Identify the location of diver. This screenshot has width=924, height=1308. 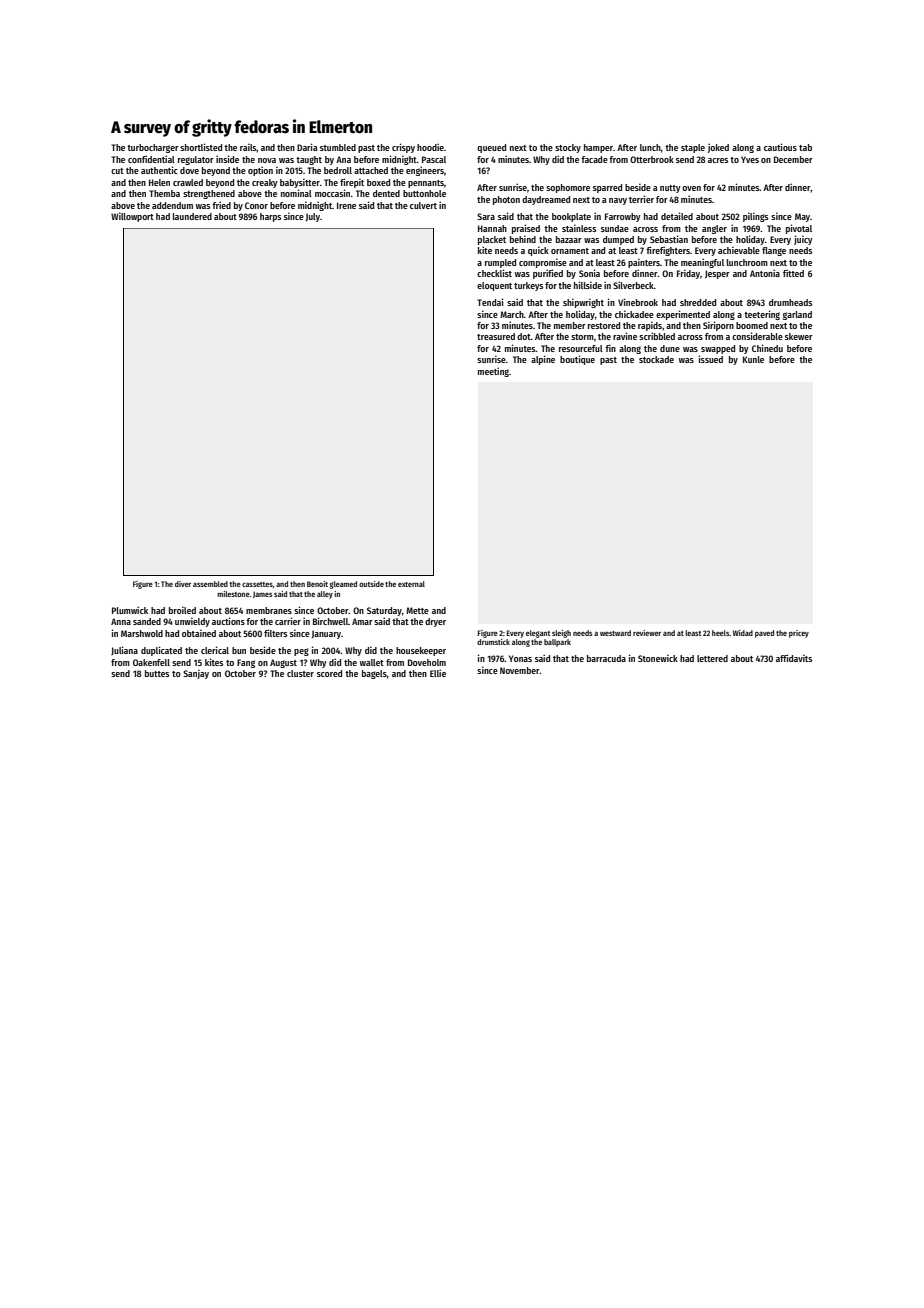
(183, 584).
